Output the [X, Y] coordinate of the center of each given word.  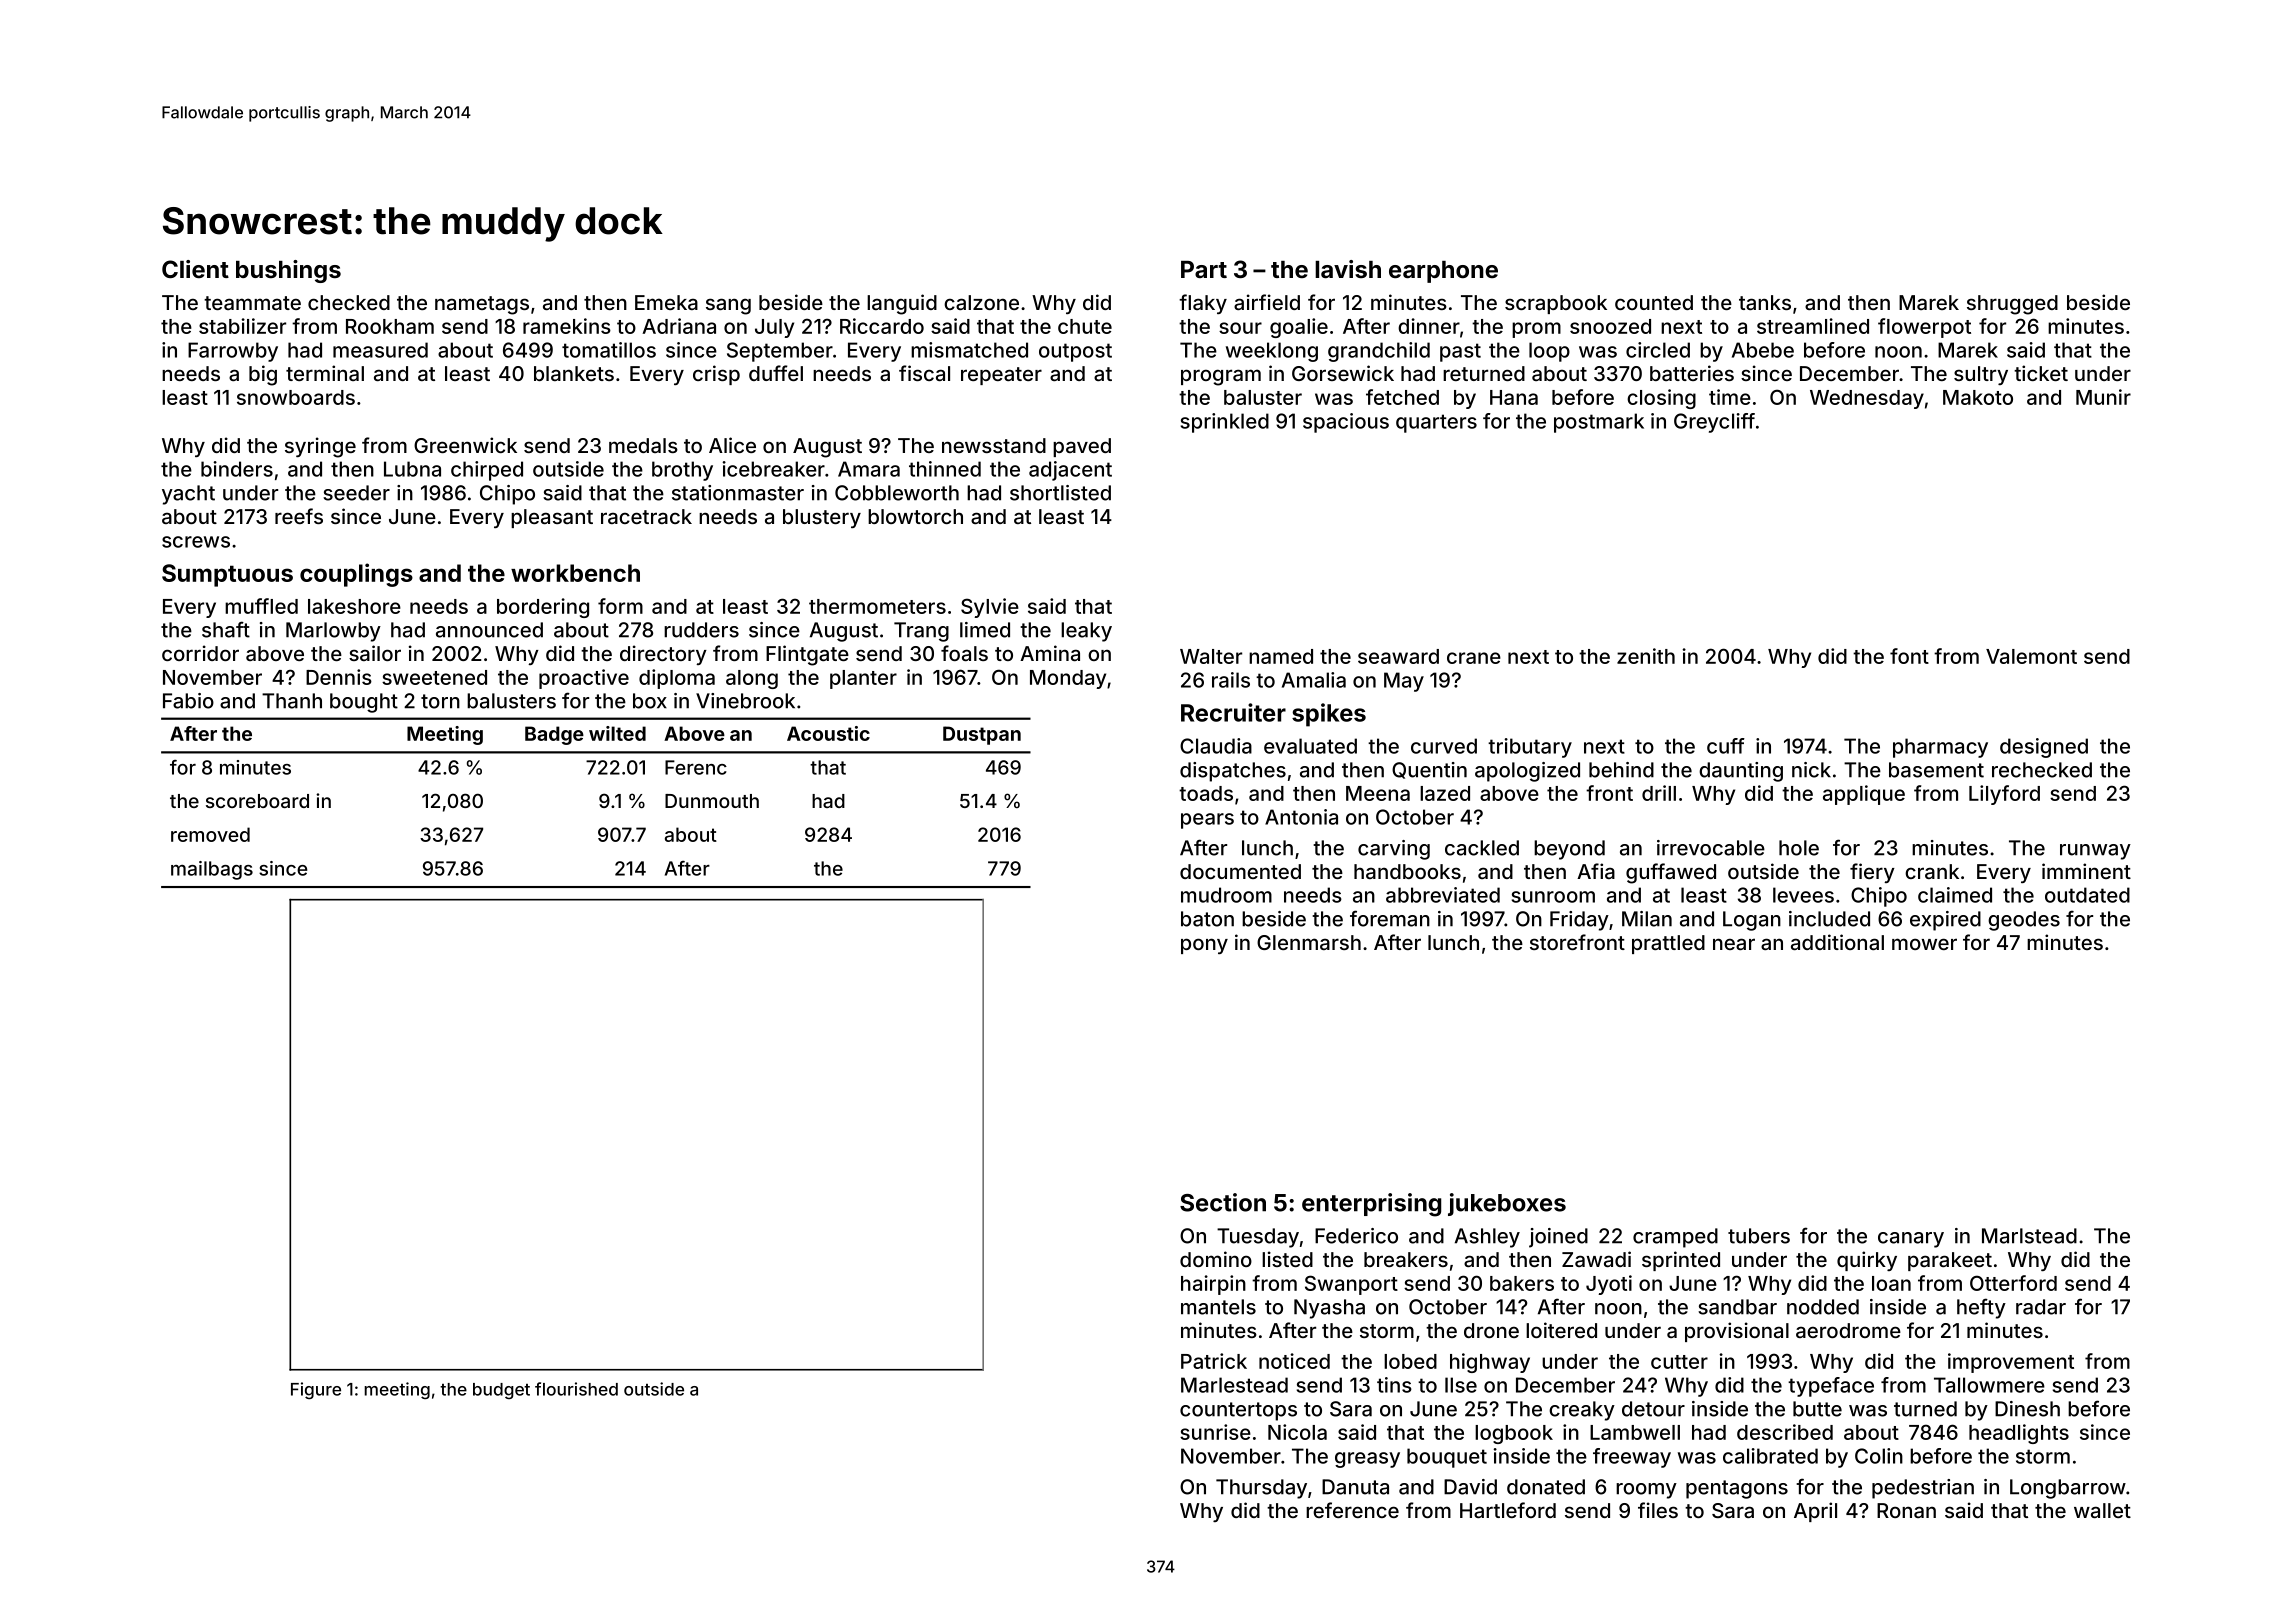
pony [1204, 946]
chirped [487, 471]
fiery [1872, 873]
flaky [1203, 304]
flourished [576, 1389]
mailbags [212, 870]
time [1730, 397]
